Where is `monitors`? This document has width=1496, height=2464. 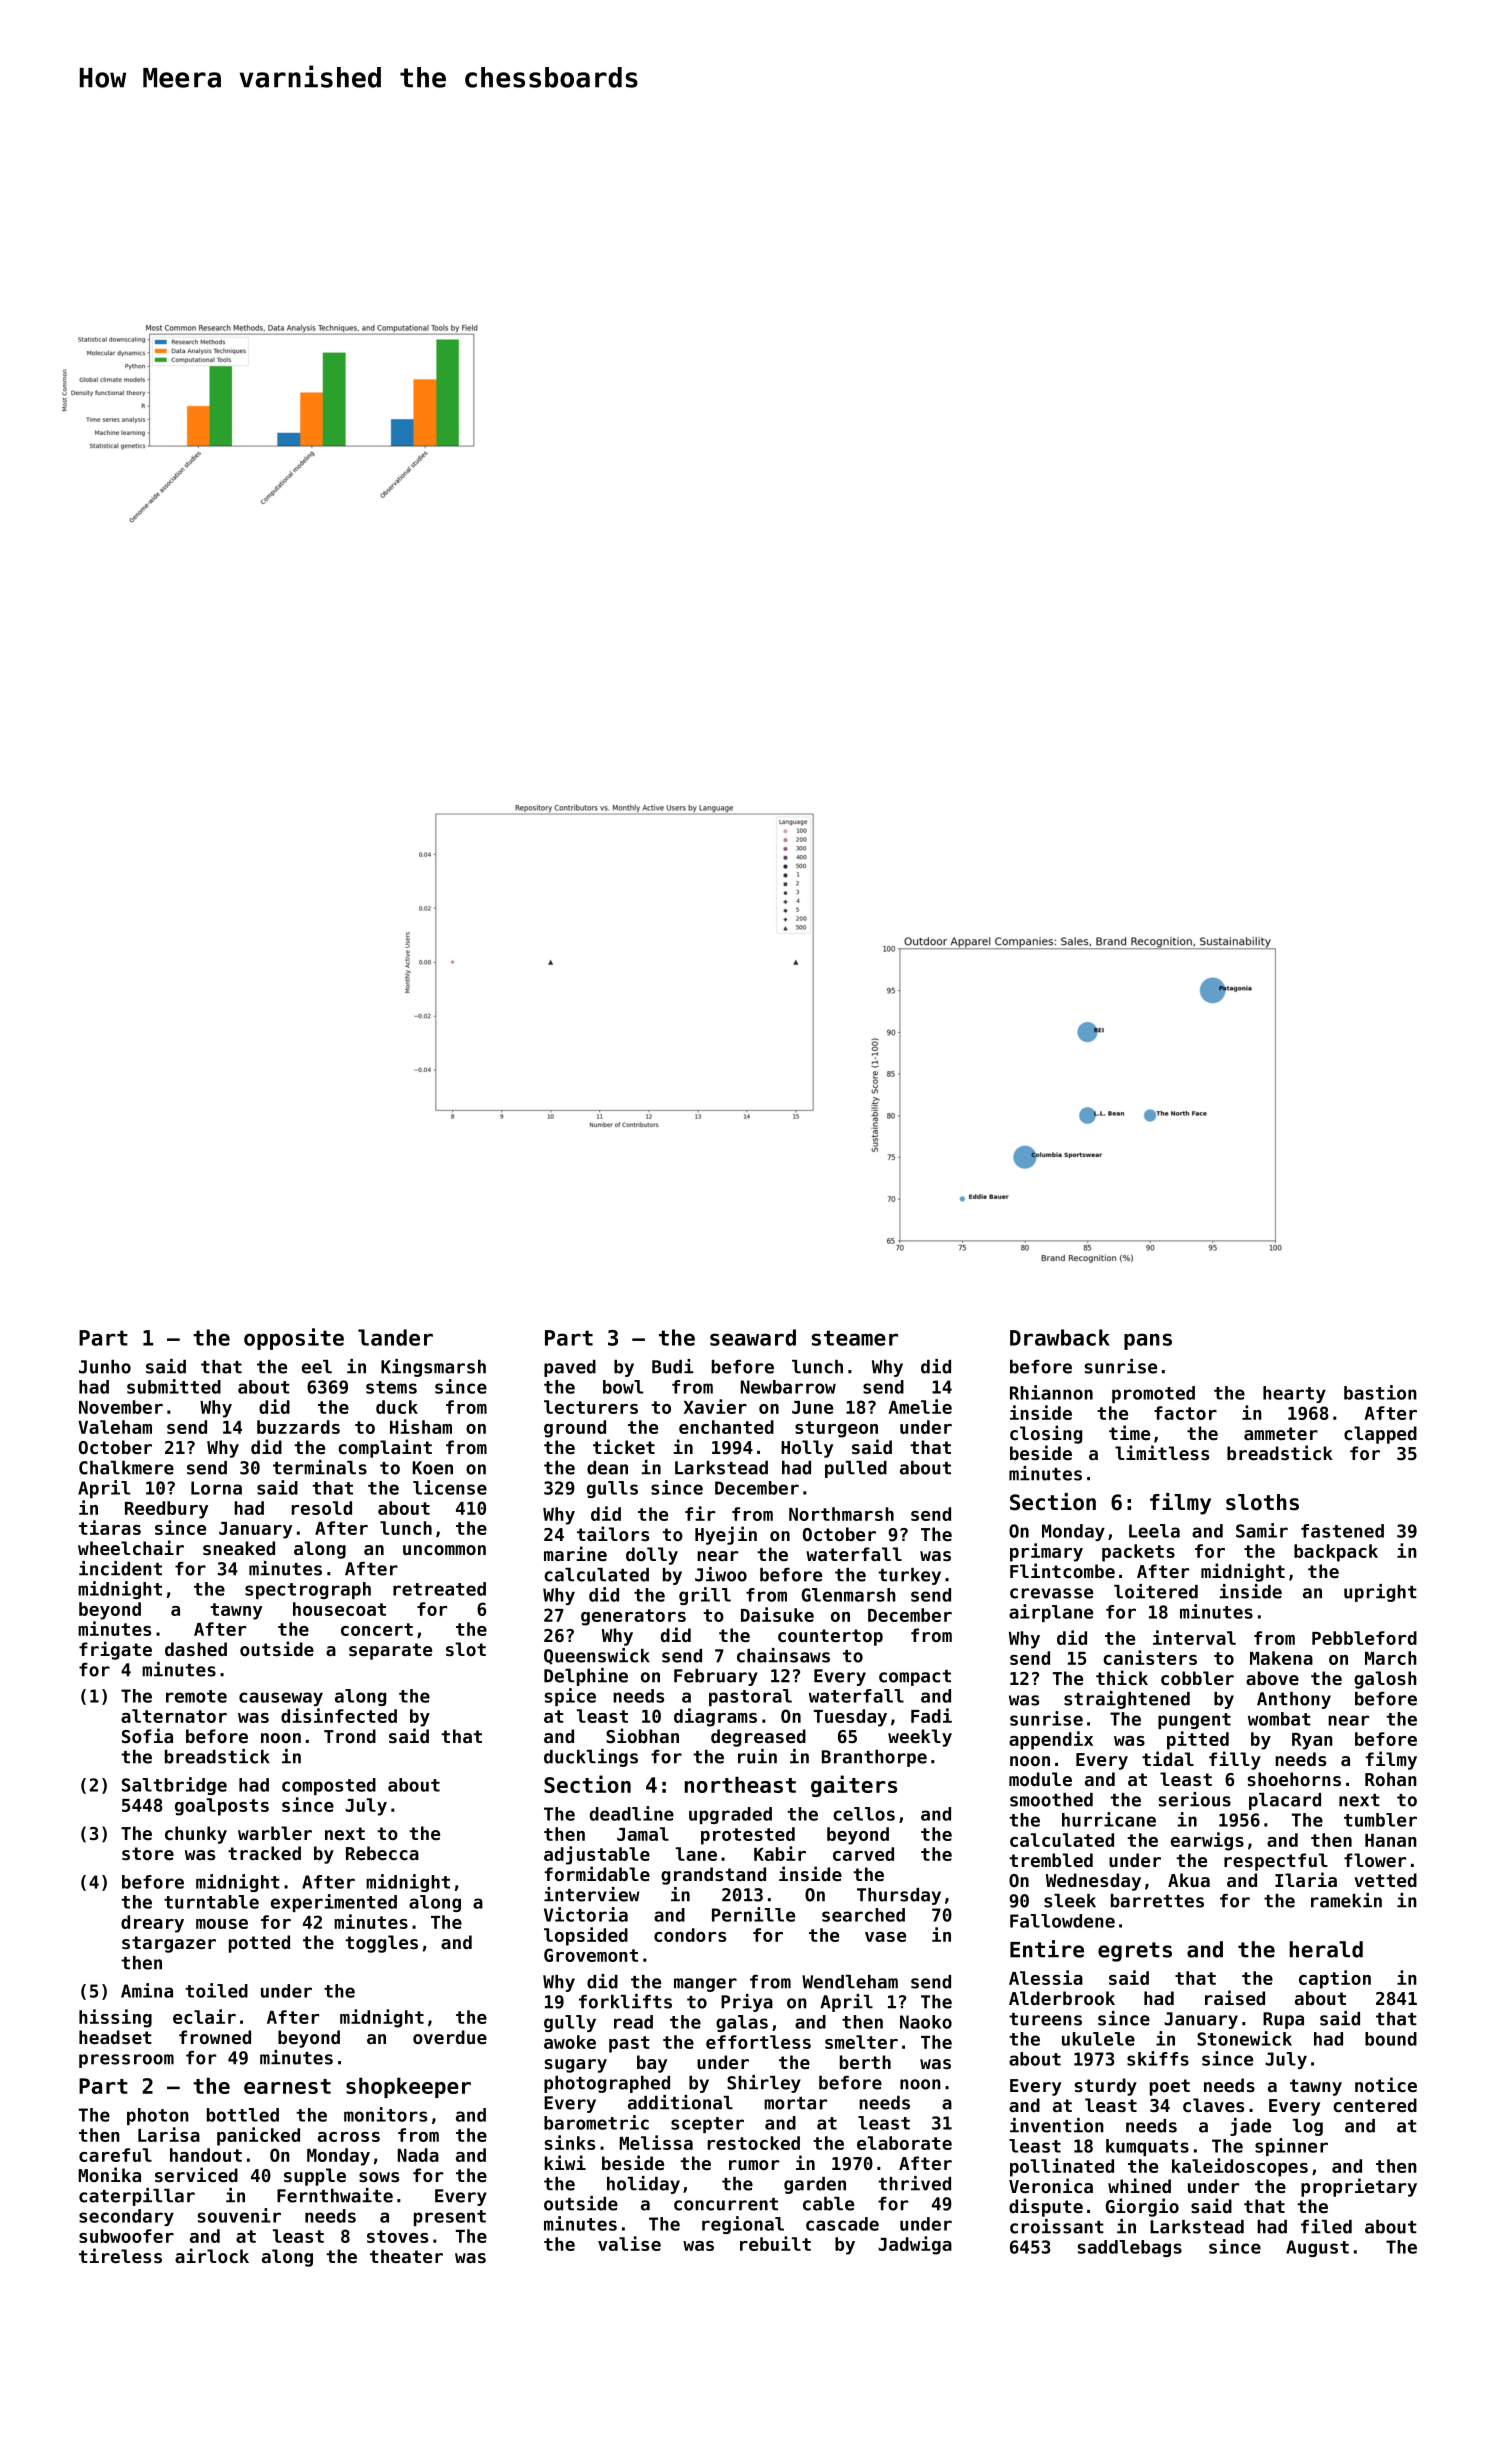
monitors is located at coordinates (385, 2114).
